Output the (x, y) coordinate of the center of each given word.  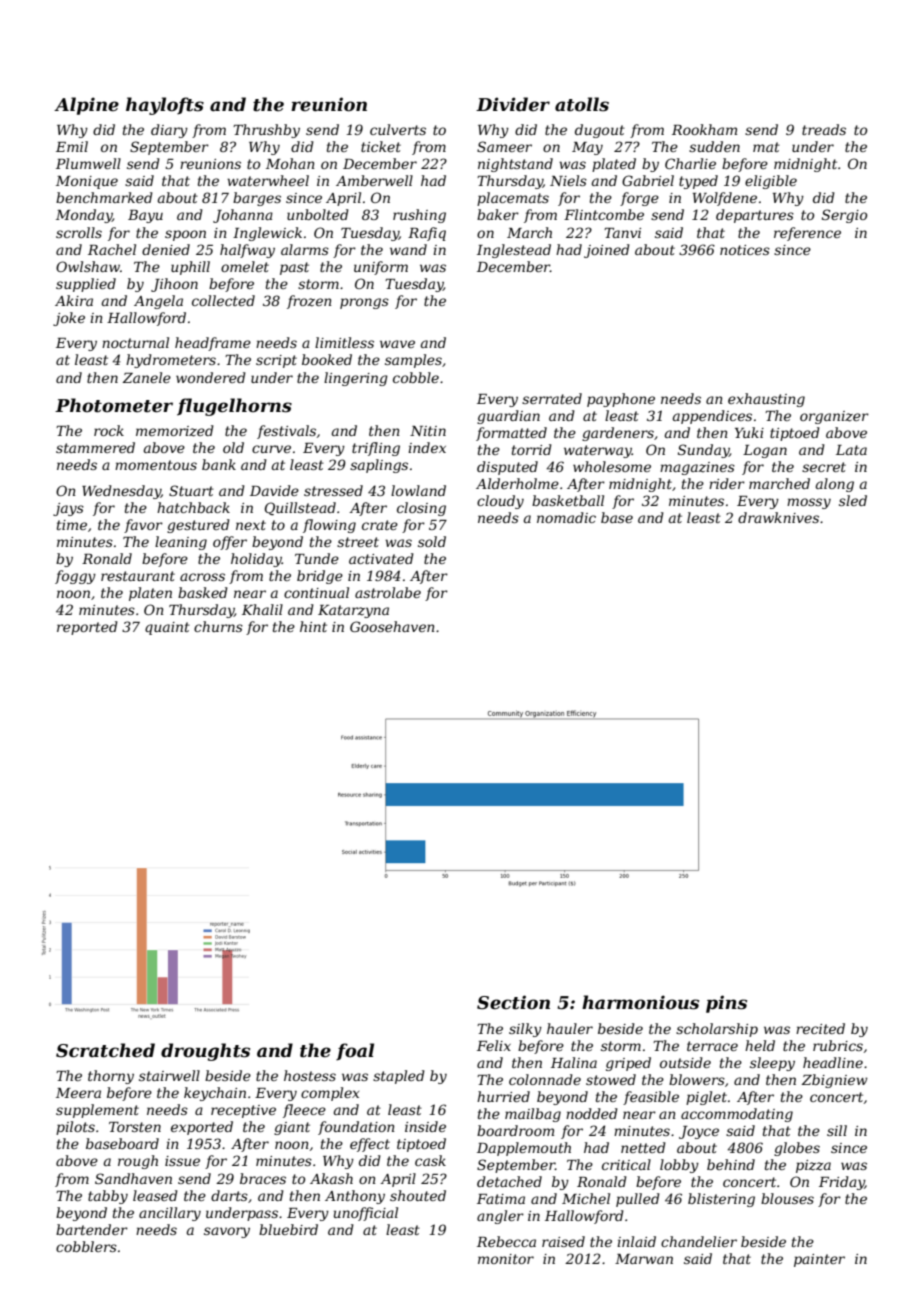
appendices (712, 417)
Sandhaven (133, 1178)
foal (355, 1051)
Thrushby (266, 131)
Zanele (146, 377)
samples (413, 361)
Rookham (704, 129)
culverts (398, 129)
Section (513, 1002)
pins (726, 1004)
